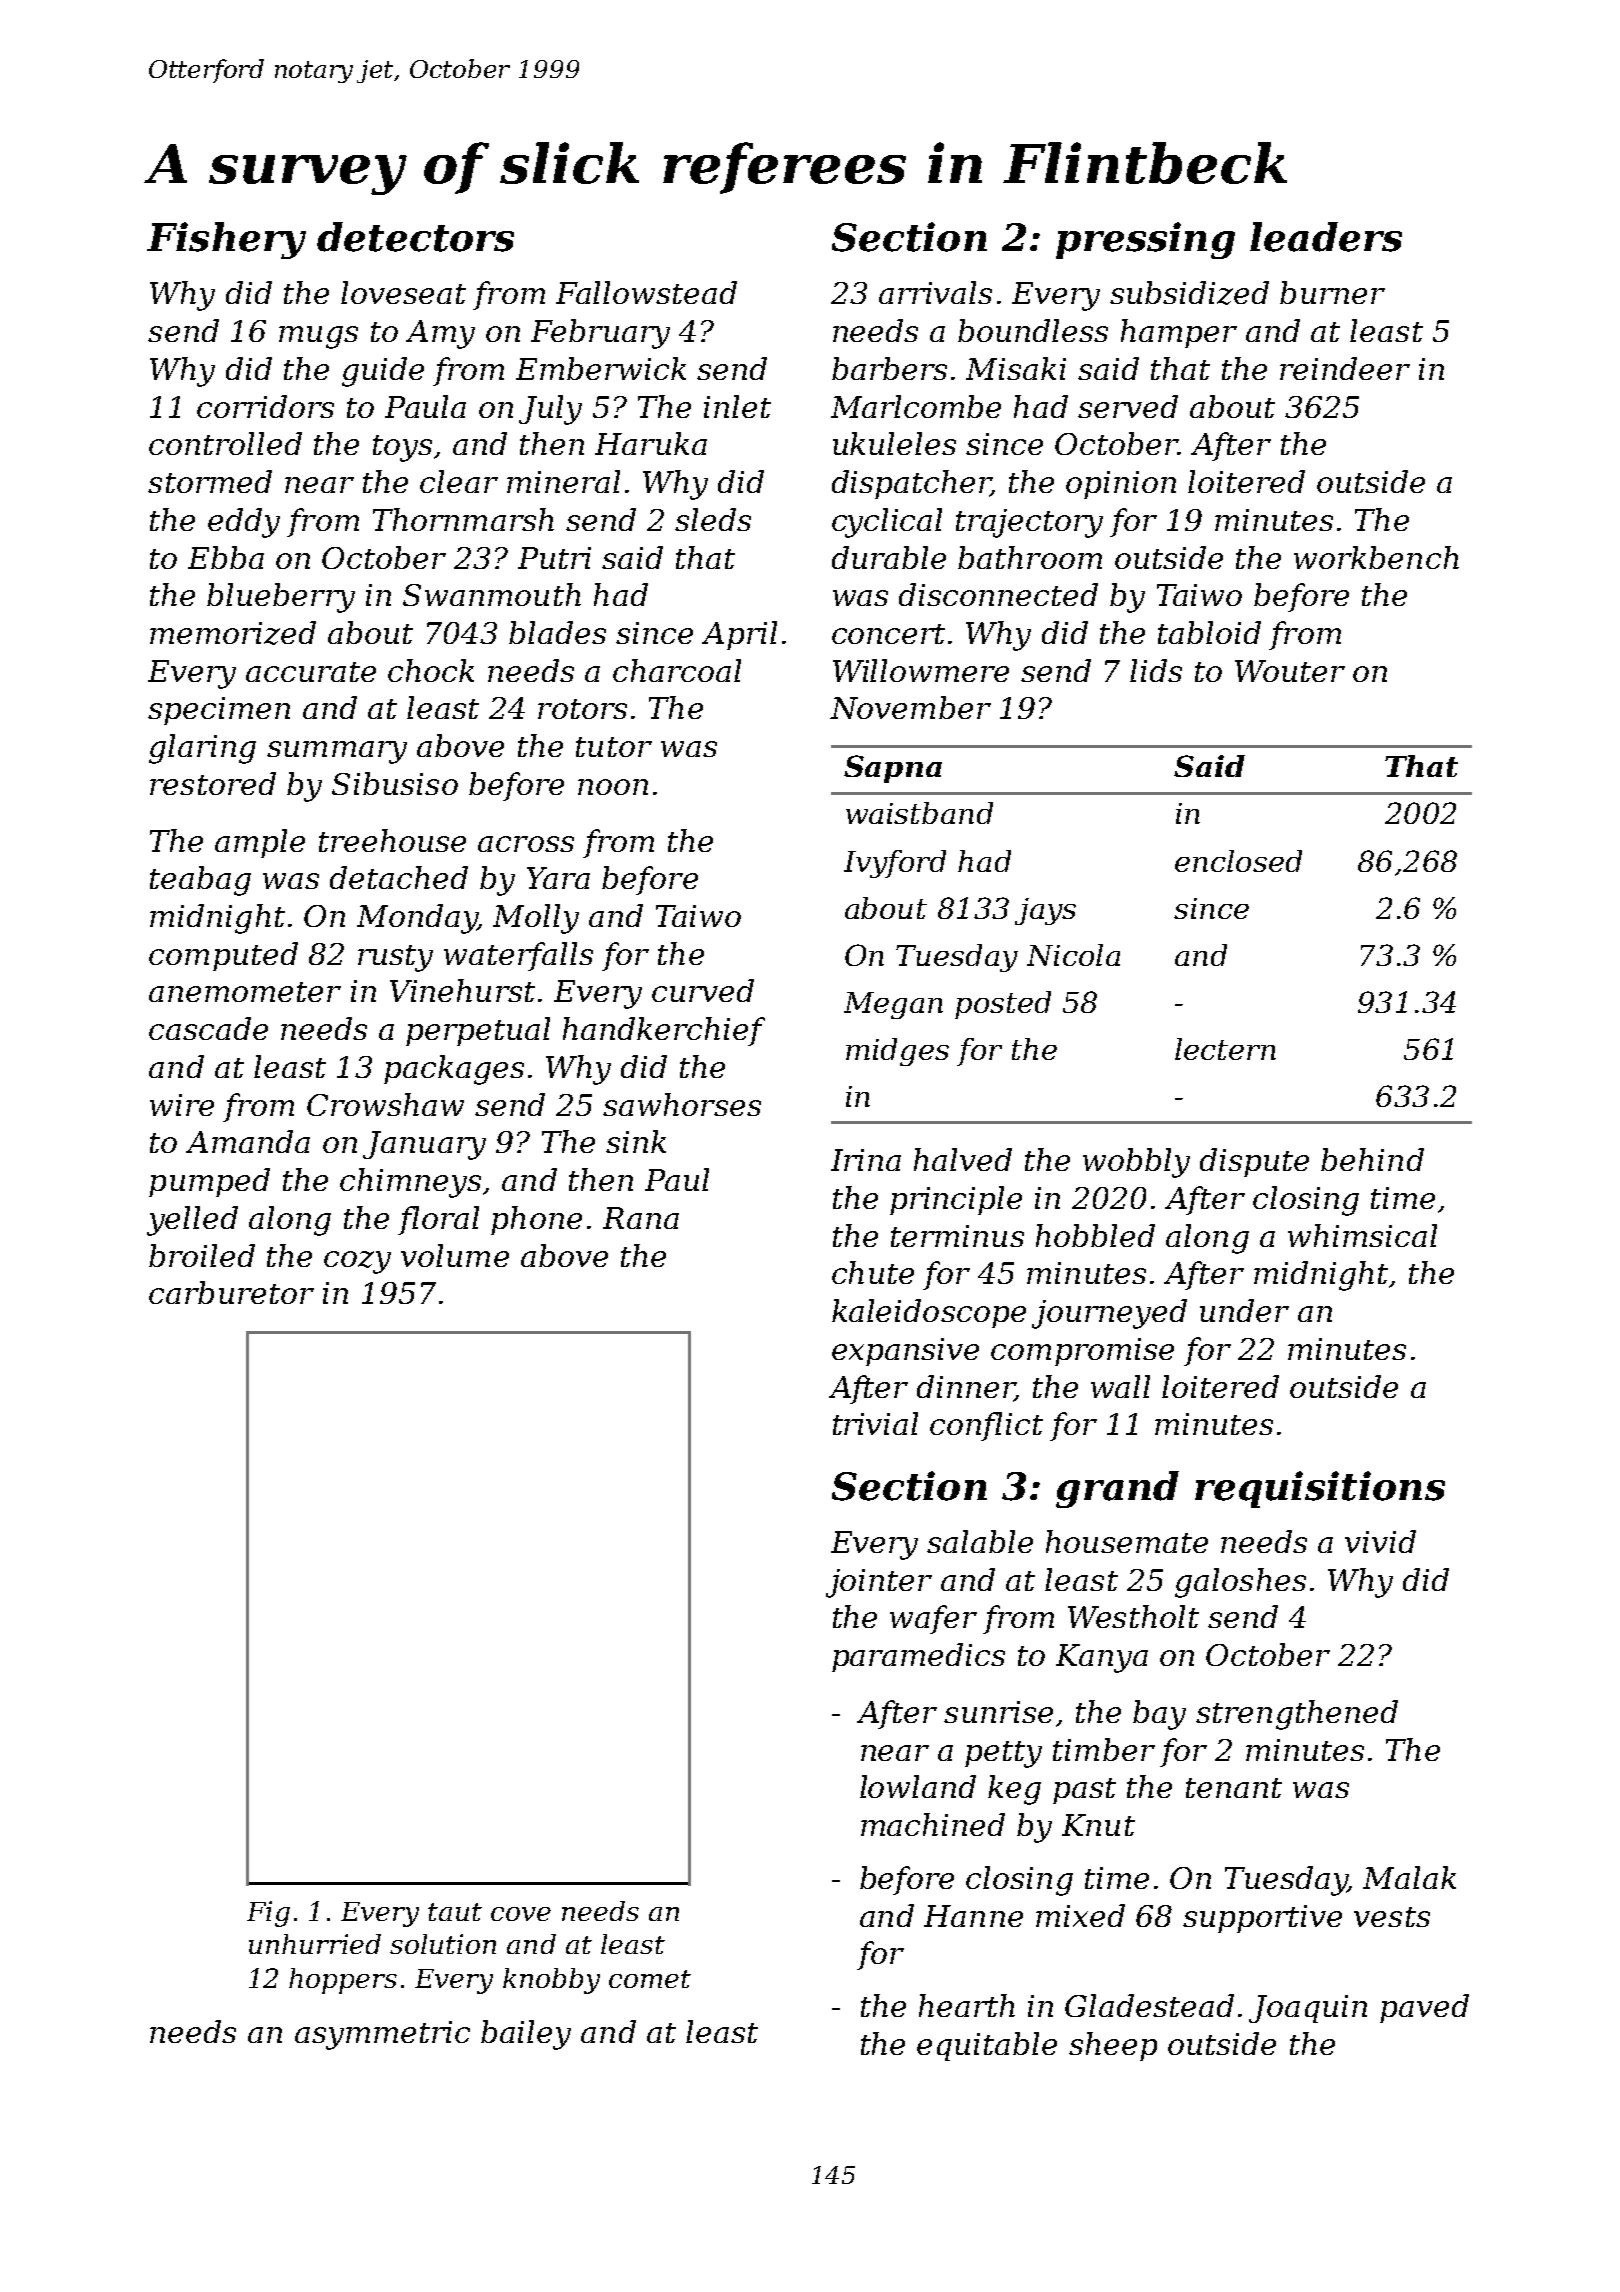  What do you see at coordinates (417, 919) in the document?
I see `Monday` at bounding box center [417, 919].
